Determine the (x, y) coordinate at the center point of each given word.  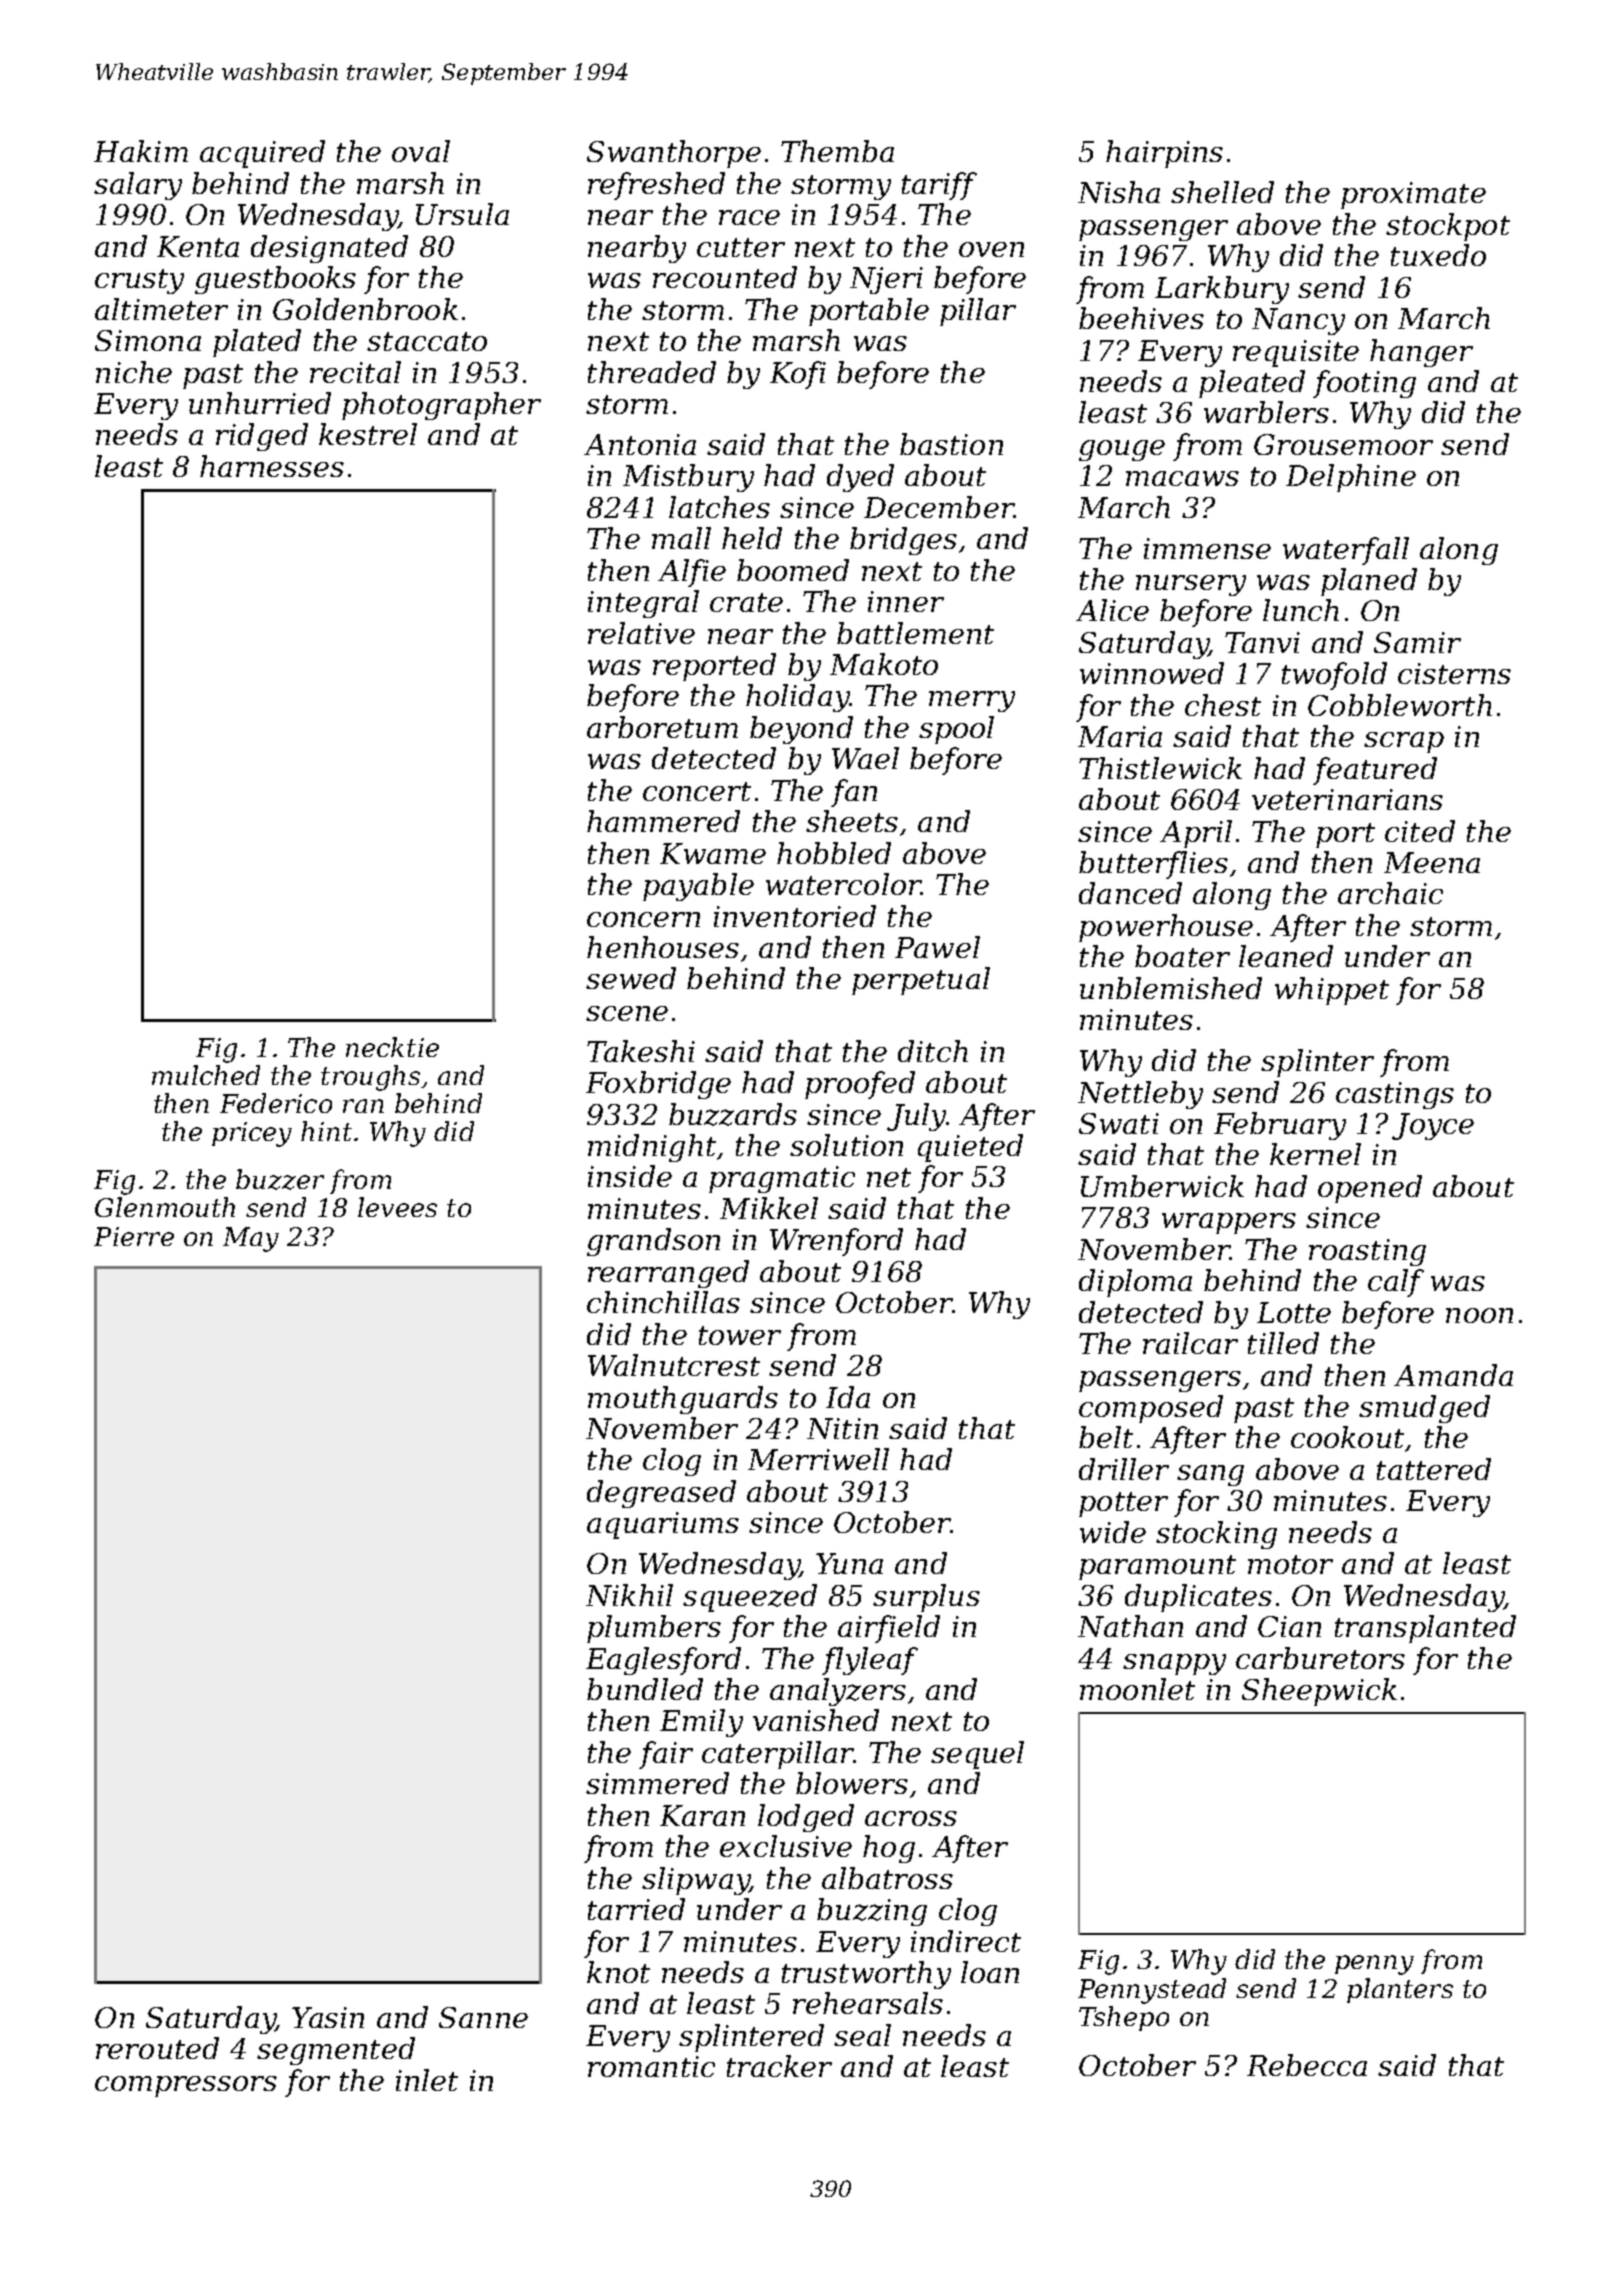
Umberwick (1162, 1186)
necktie (392, 1047)
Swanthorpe (674, 154)
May (251, 1239)
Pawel (937, 947)
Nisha (1119, 192)
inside (630, 1176)
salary (138, 186)
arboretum (662, 727)
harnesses (272, 466)
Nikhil (629, 1595)
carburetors (1320, 1658)
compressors (186, 2086)
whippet (1332, 991)
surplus (926, 1598)
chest (1223, 705)
